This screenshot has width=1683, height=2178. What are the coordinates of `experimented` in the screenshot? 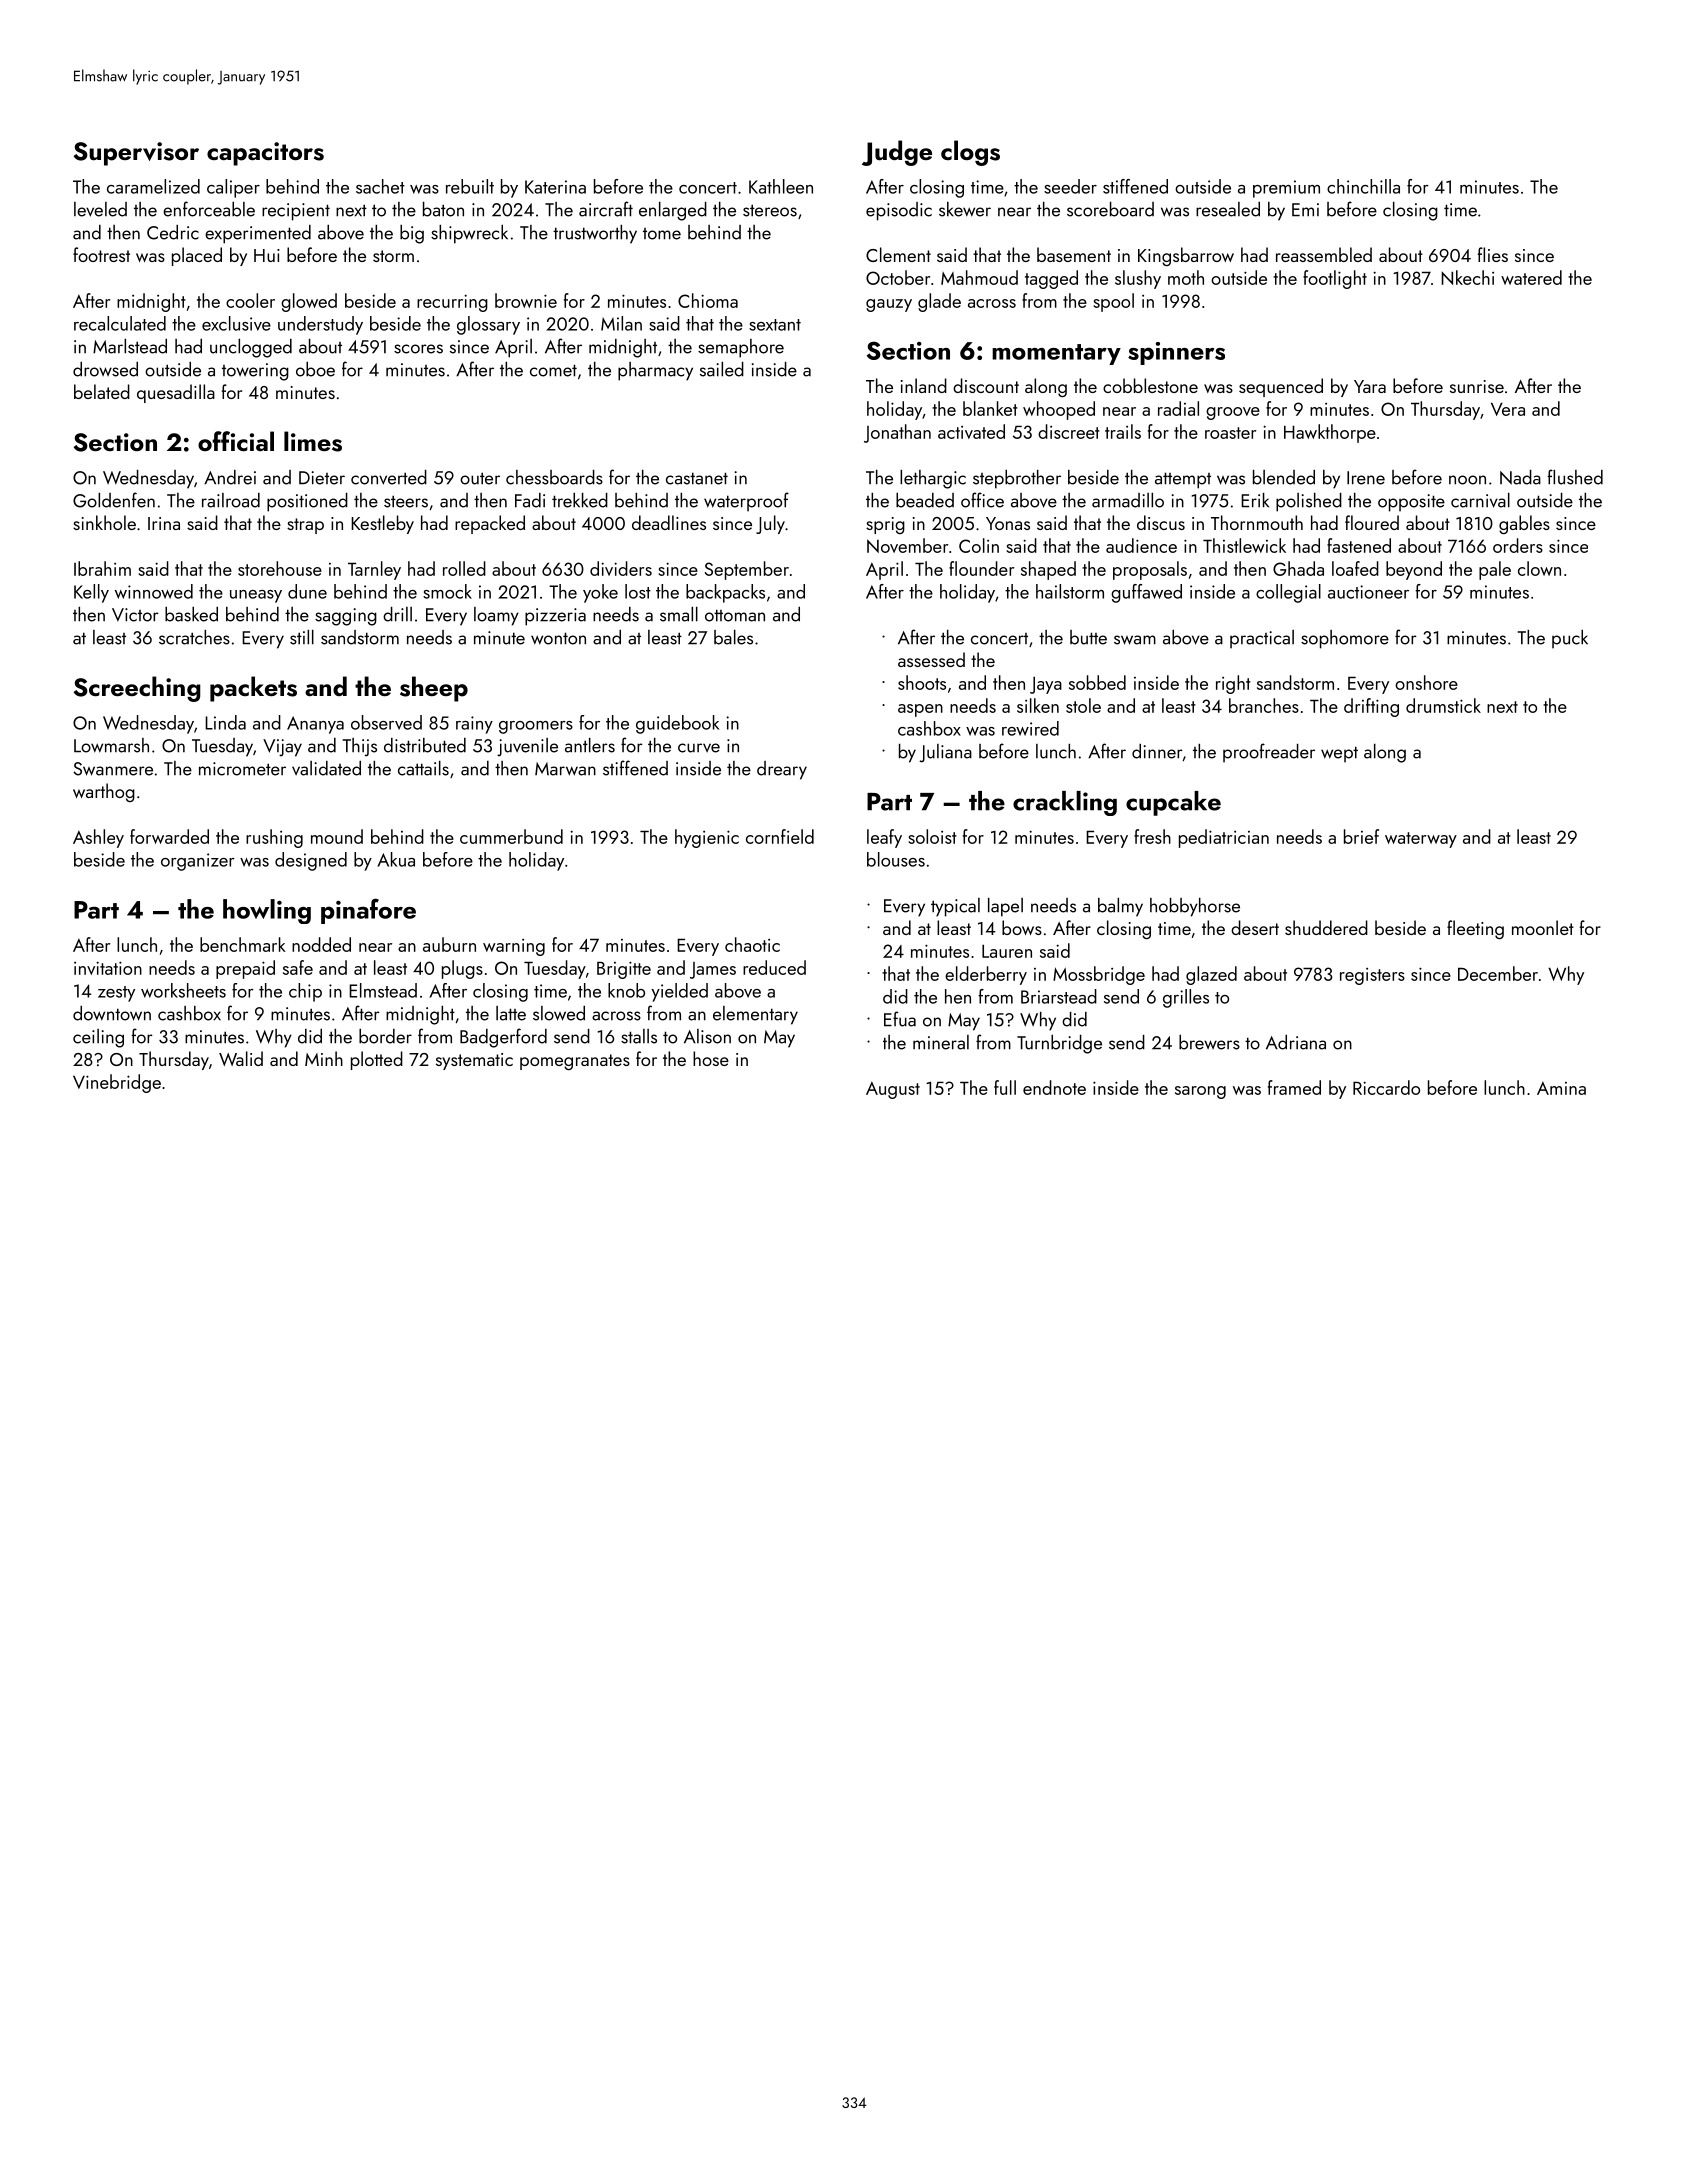 It's located at (258, 234).
